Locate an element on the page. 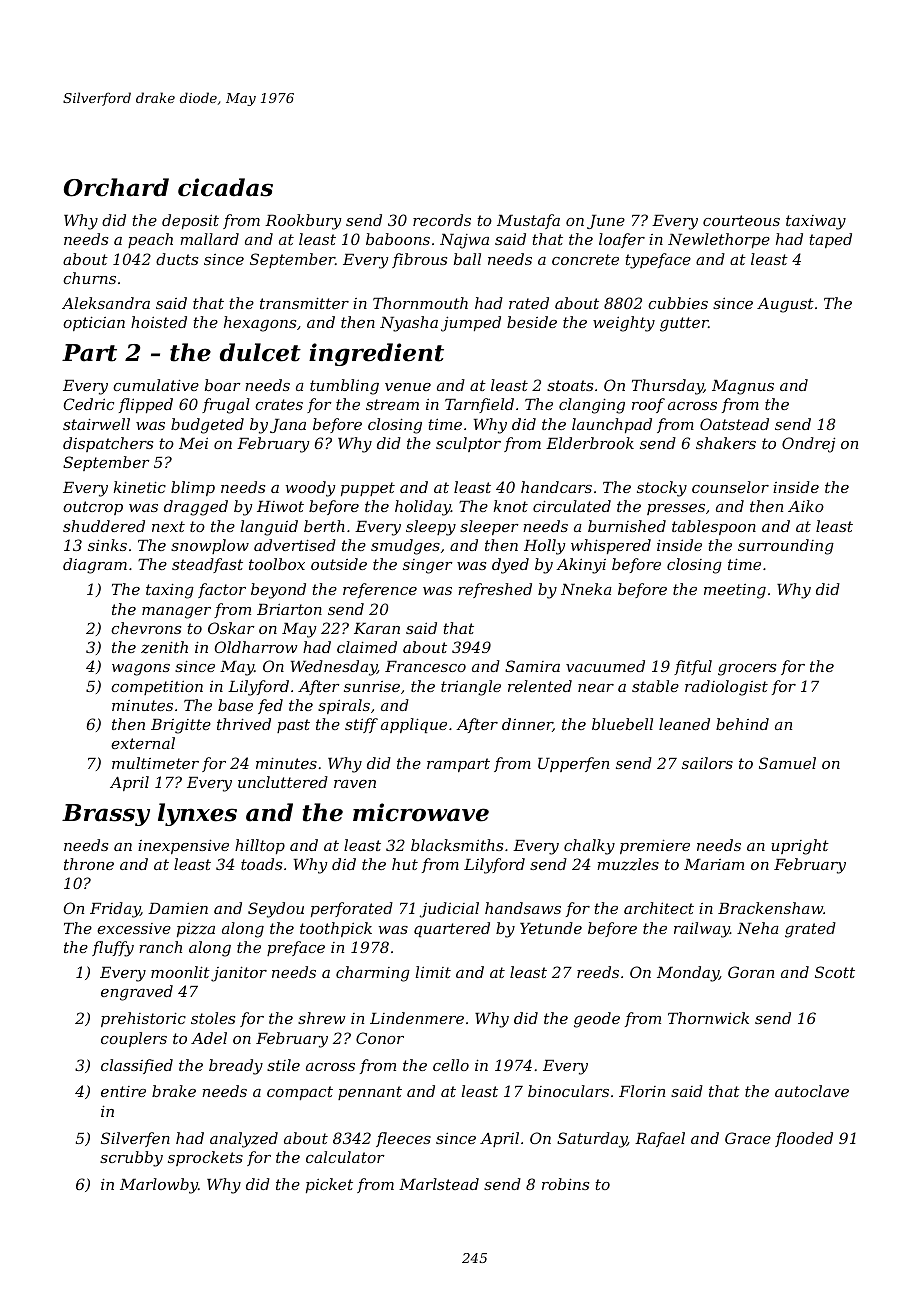 The height and width of the page is (1311, 924). limit is located at coordinates (433, 972).
